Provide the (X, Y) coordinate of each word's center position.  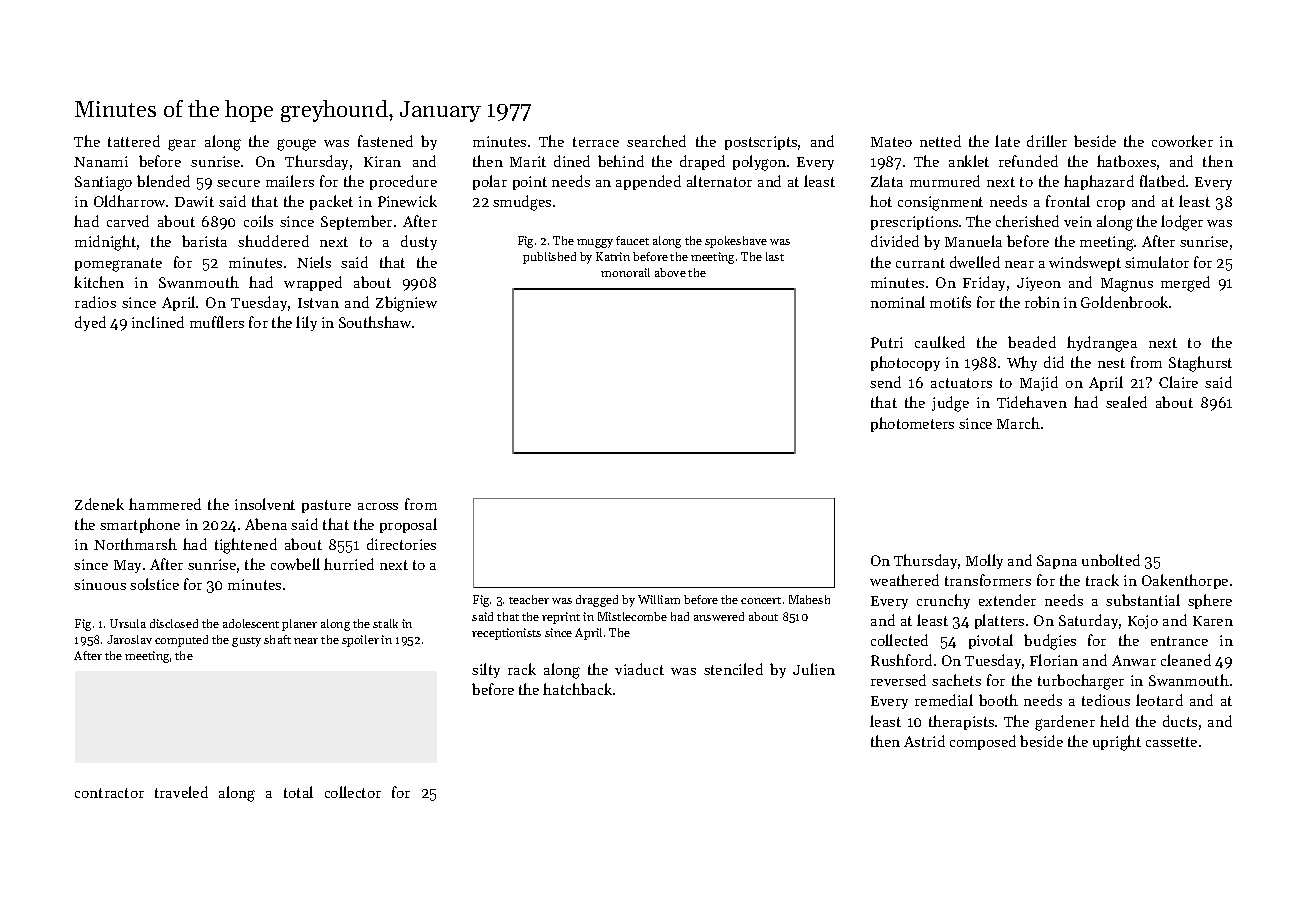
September (356, 222)
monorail (625, 272)
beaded (1032, 342)
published (549, 258)
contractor (109, 793)
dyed (90, 323)
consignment (940, 203)
